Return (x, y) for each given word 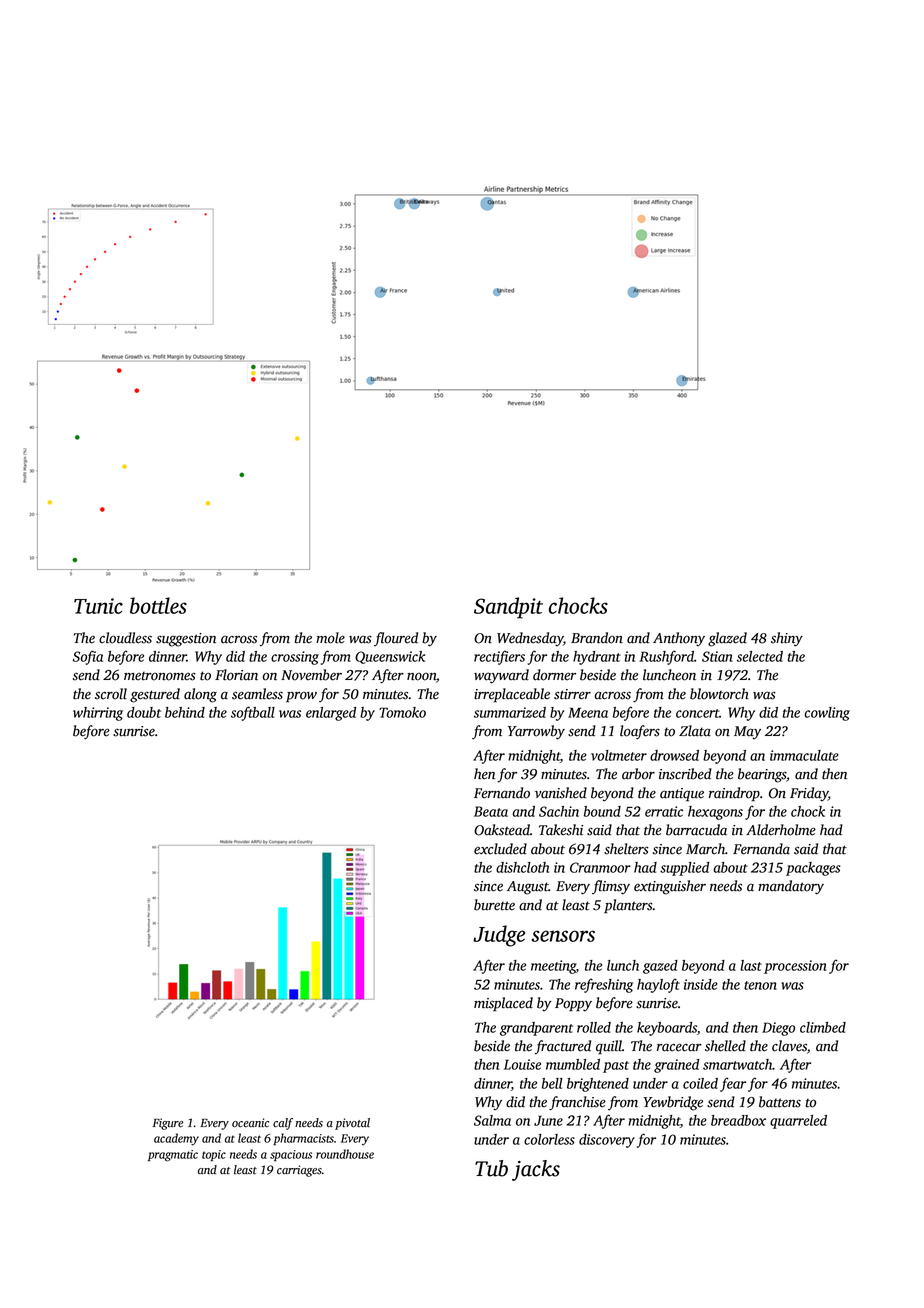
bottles (158, 605)
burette (494, 905)
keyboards (667, 1029)
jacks (536, 1170)
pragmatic (173, 1156)
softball (253, 713)
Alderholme (781, 830)
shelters (626, 849)
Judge (499, 936)
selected (760, 656)
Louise (522, 1064)
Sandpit (508, 608)
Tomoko (402, 712)
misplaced (503, 1004)
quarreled (798, 1122)
